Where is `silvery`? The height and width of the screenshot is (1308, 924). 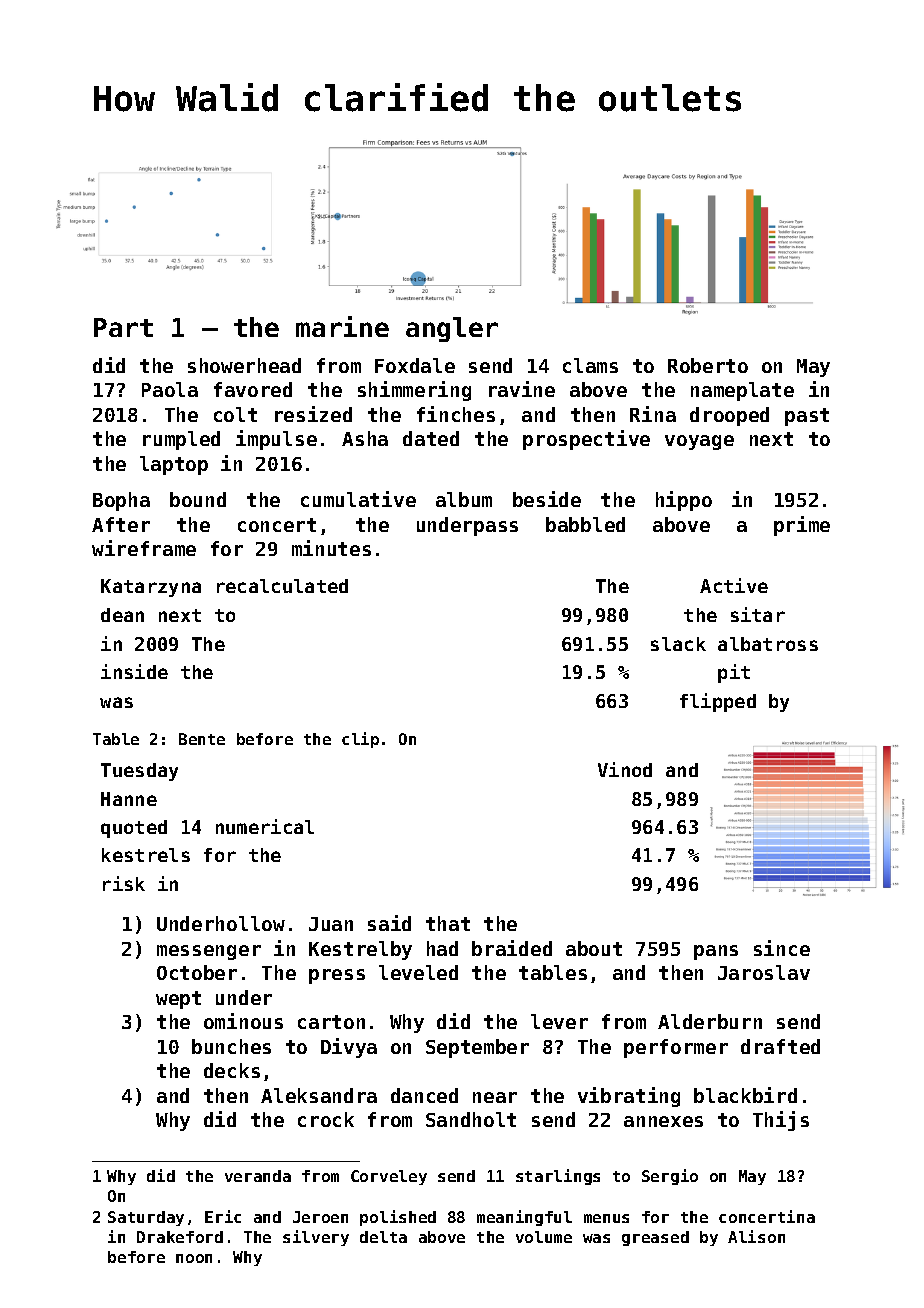
silvery is located at coordinates (316, 1238).
